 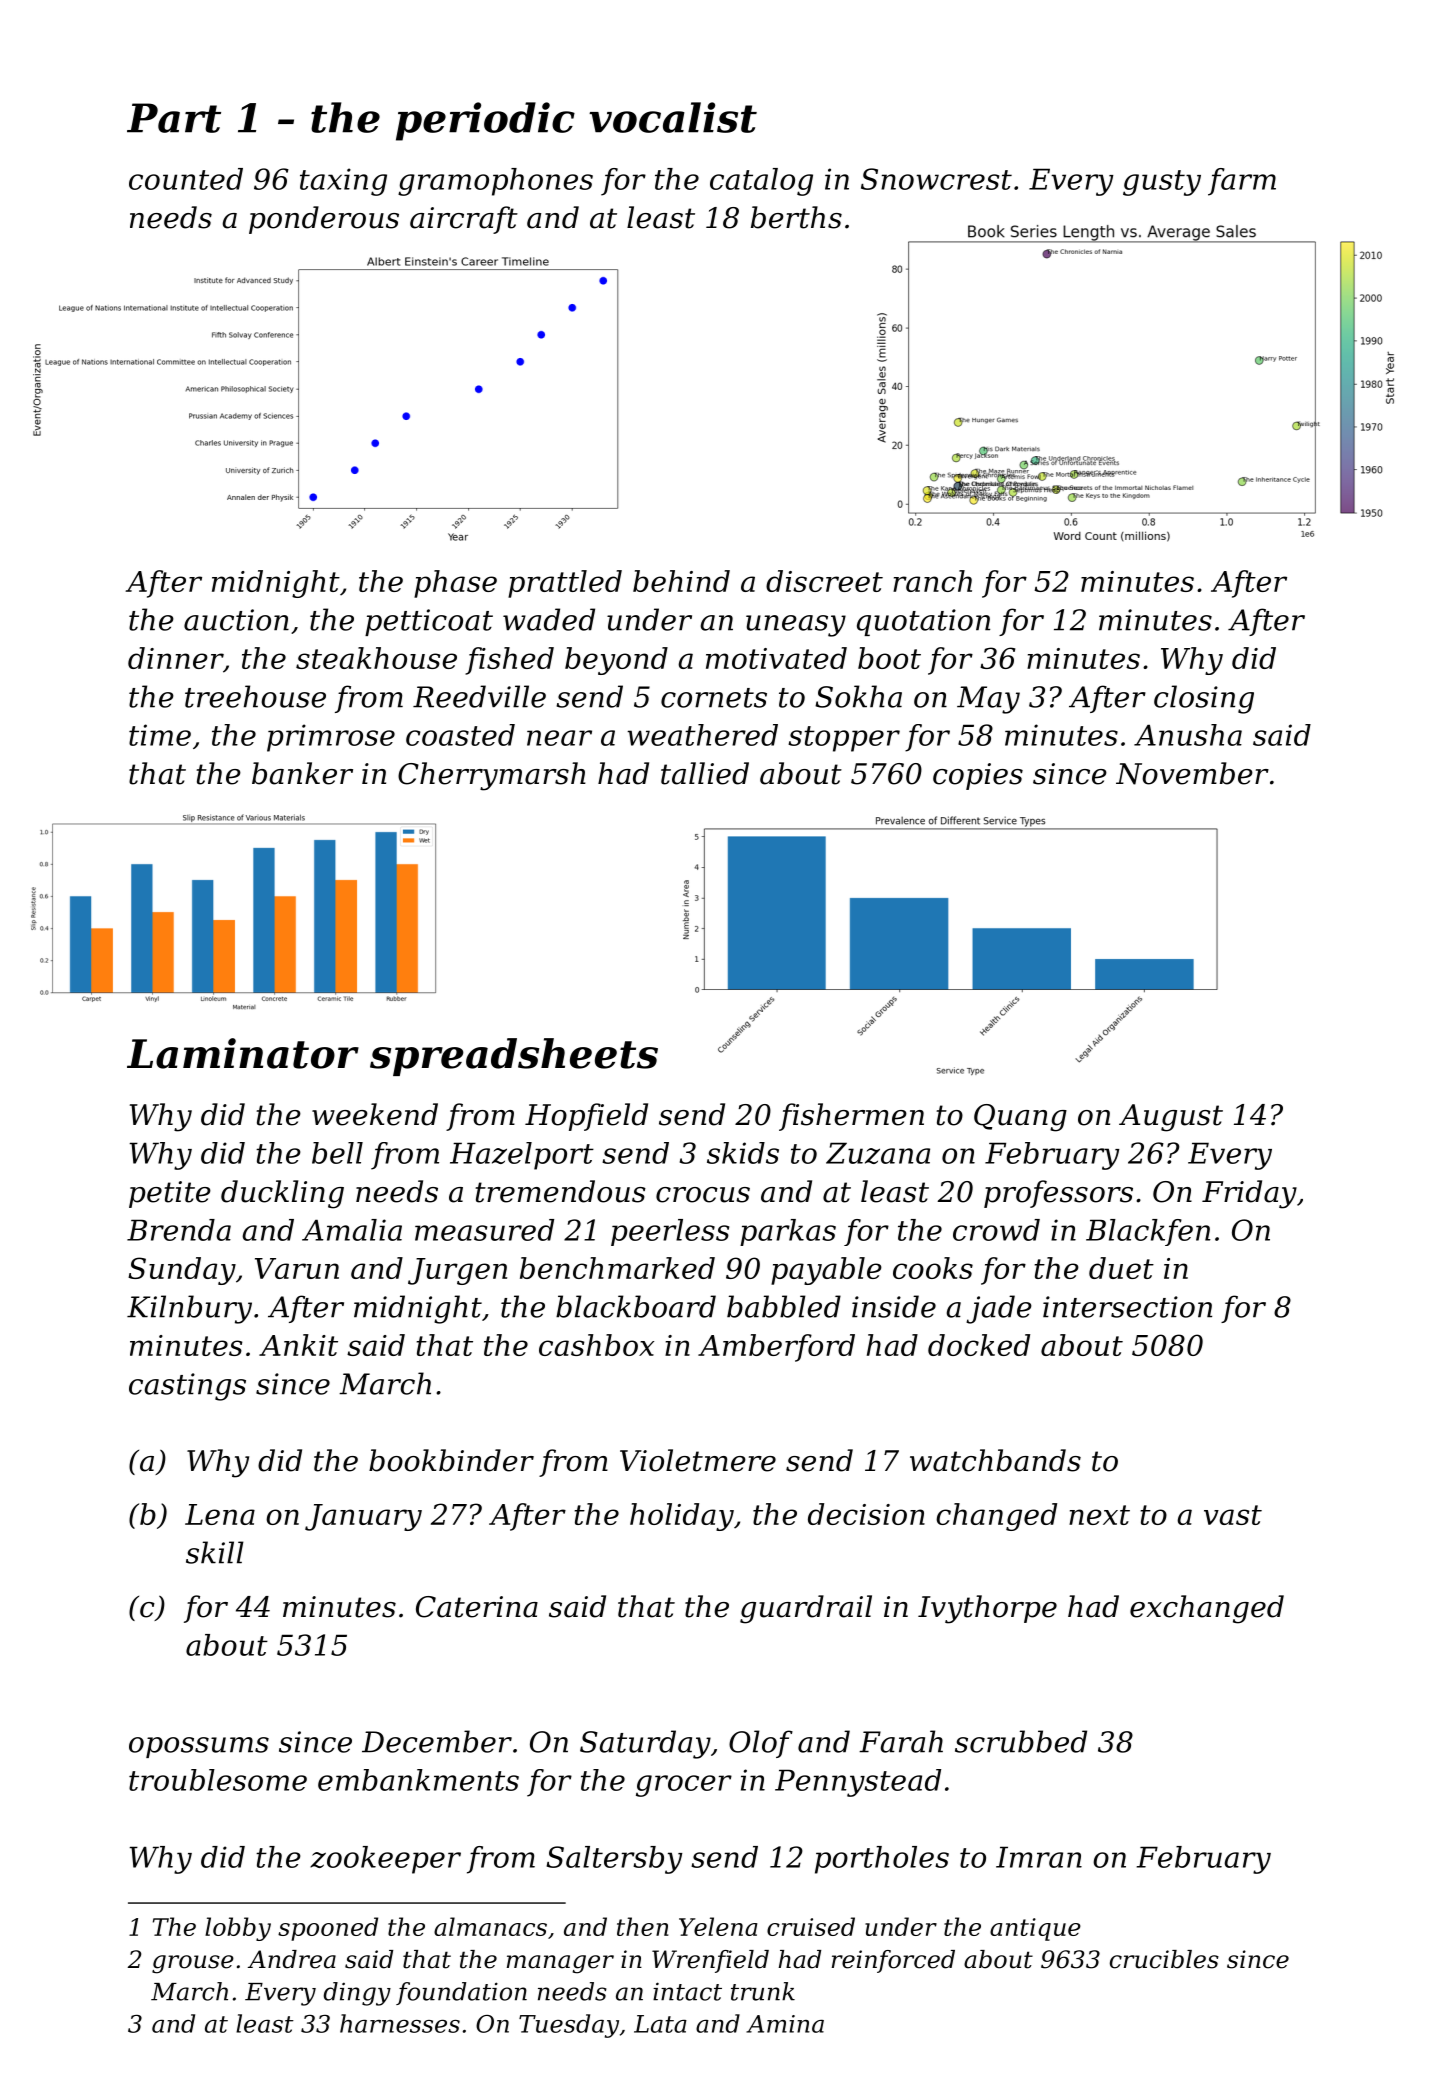 I want to click on spreadsheets, so click(x=514, y=1057).
